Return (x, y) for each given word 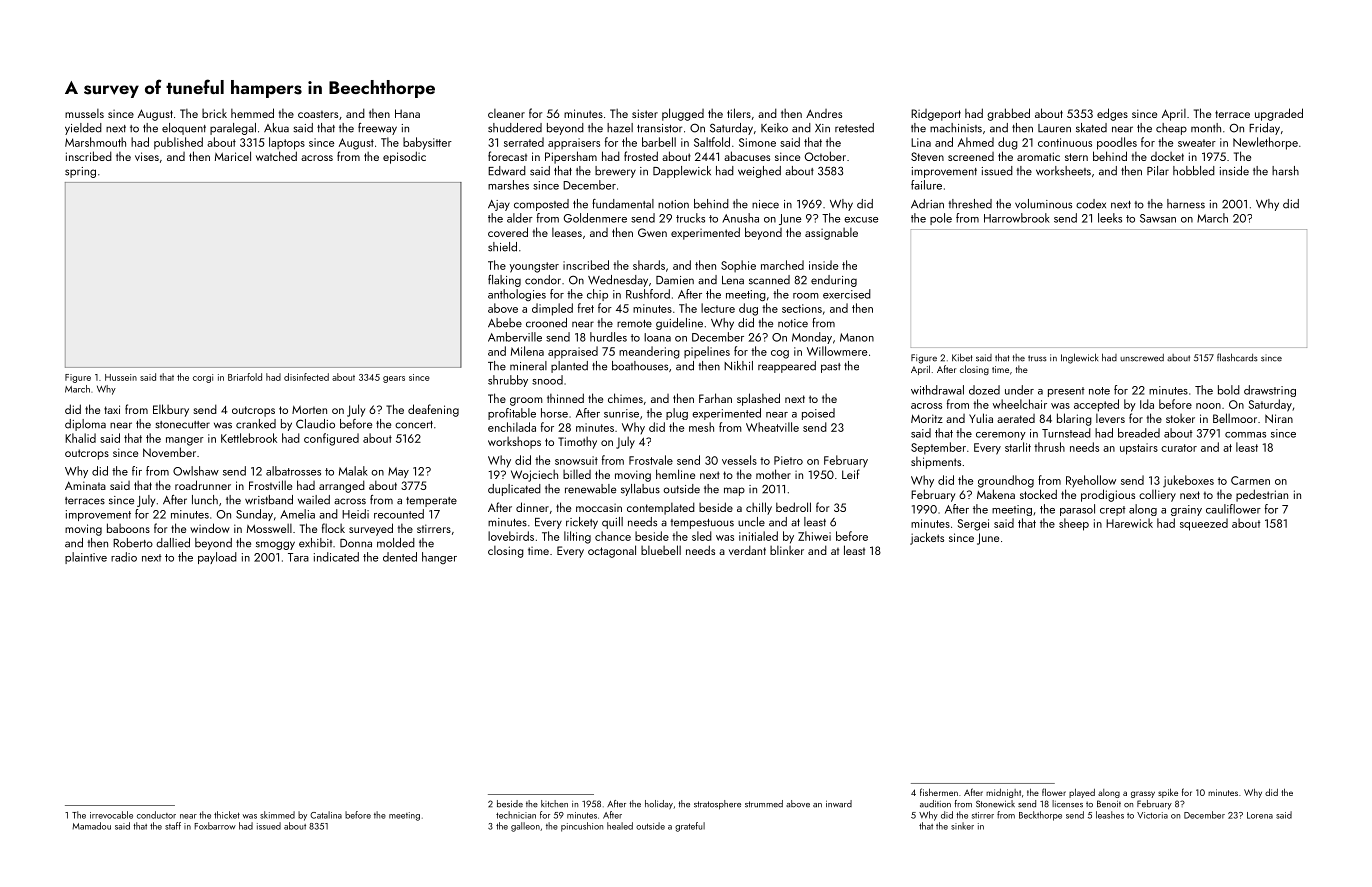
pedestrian (1262, 495)
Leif (851, 474)
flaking (504, 281)
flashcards (1237, 357)
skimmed (277, 815)
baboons (128, 528)
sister (645, 113)
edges (1112, 114)
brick (214, 113)
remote (634, 324)
